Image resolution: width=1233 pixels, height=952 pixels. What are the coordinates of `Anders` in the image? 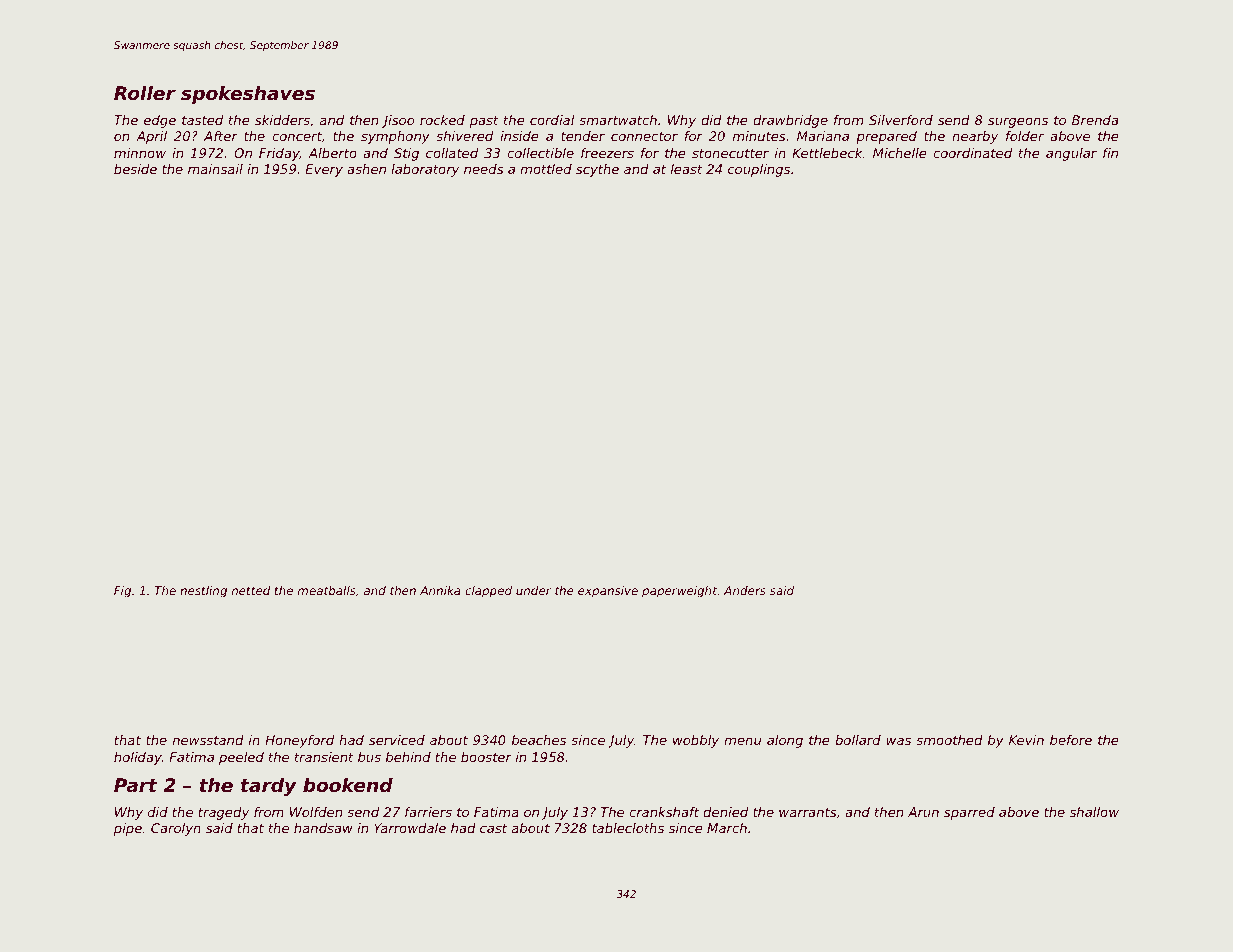 It's located at (745, 590).
